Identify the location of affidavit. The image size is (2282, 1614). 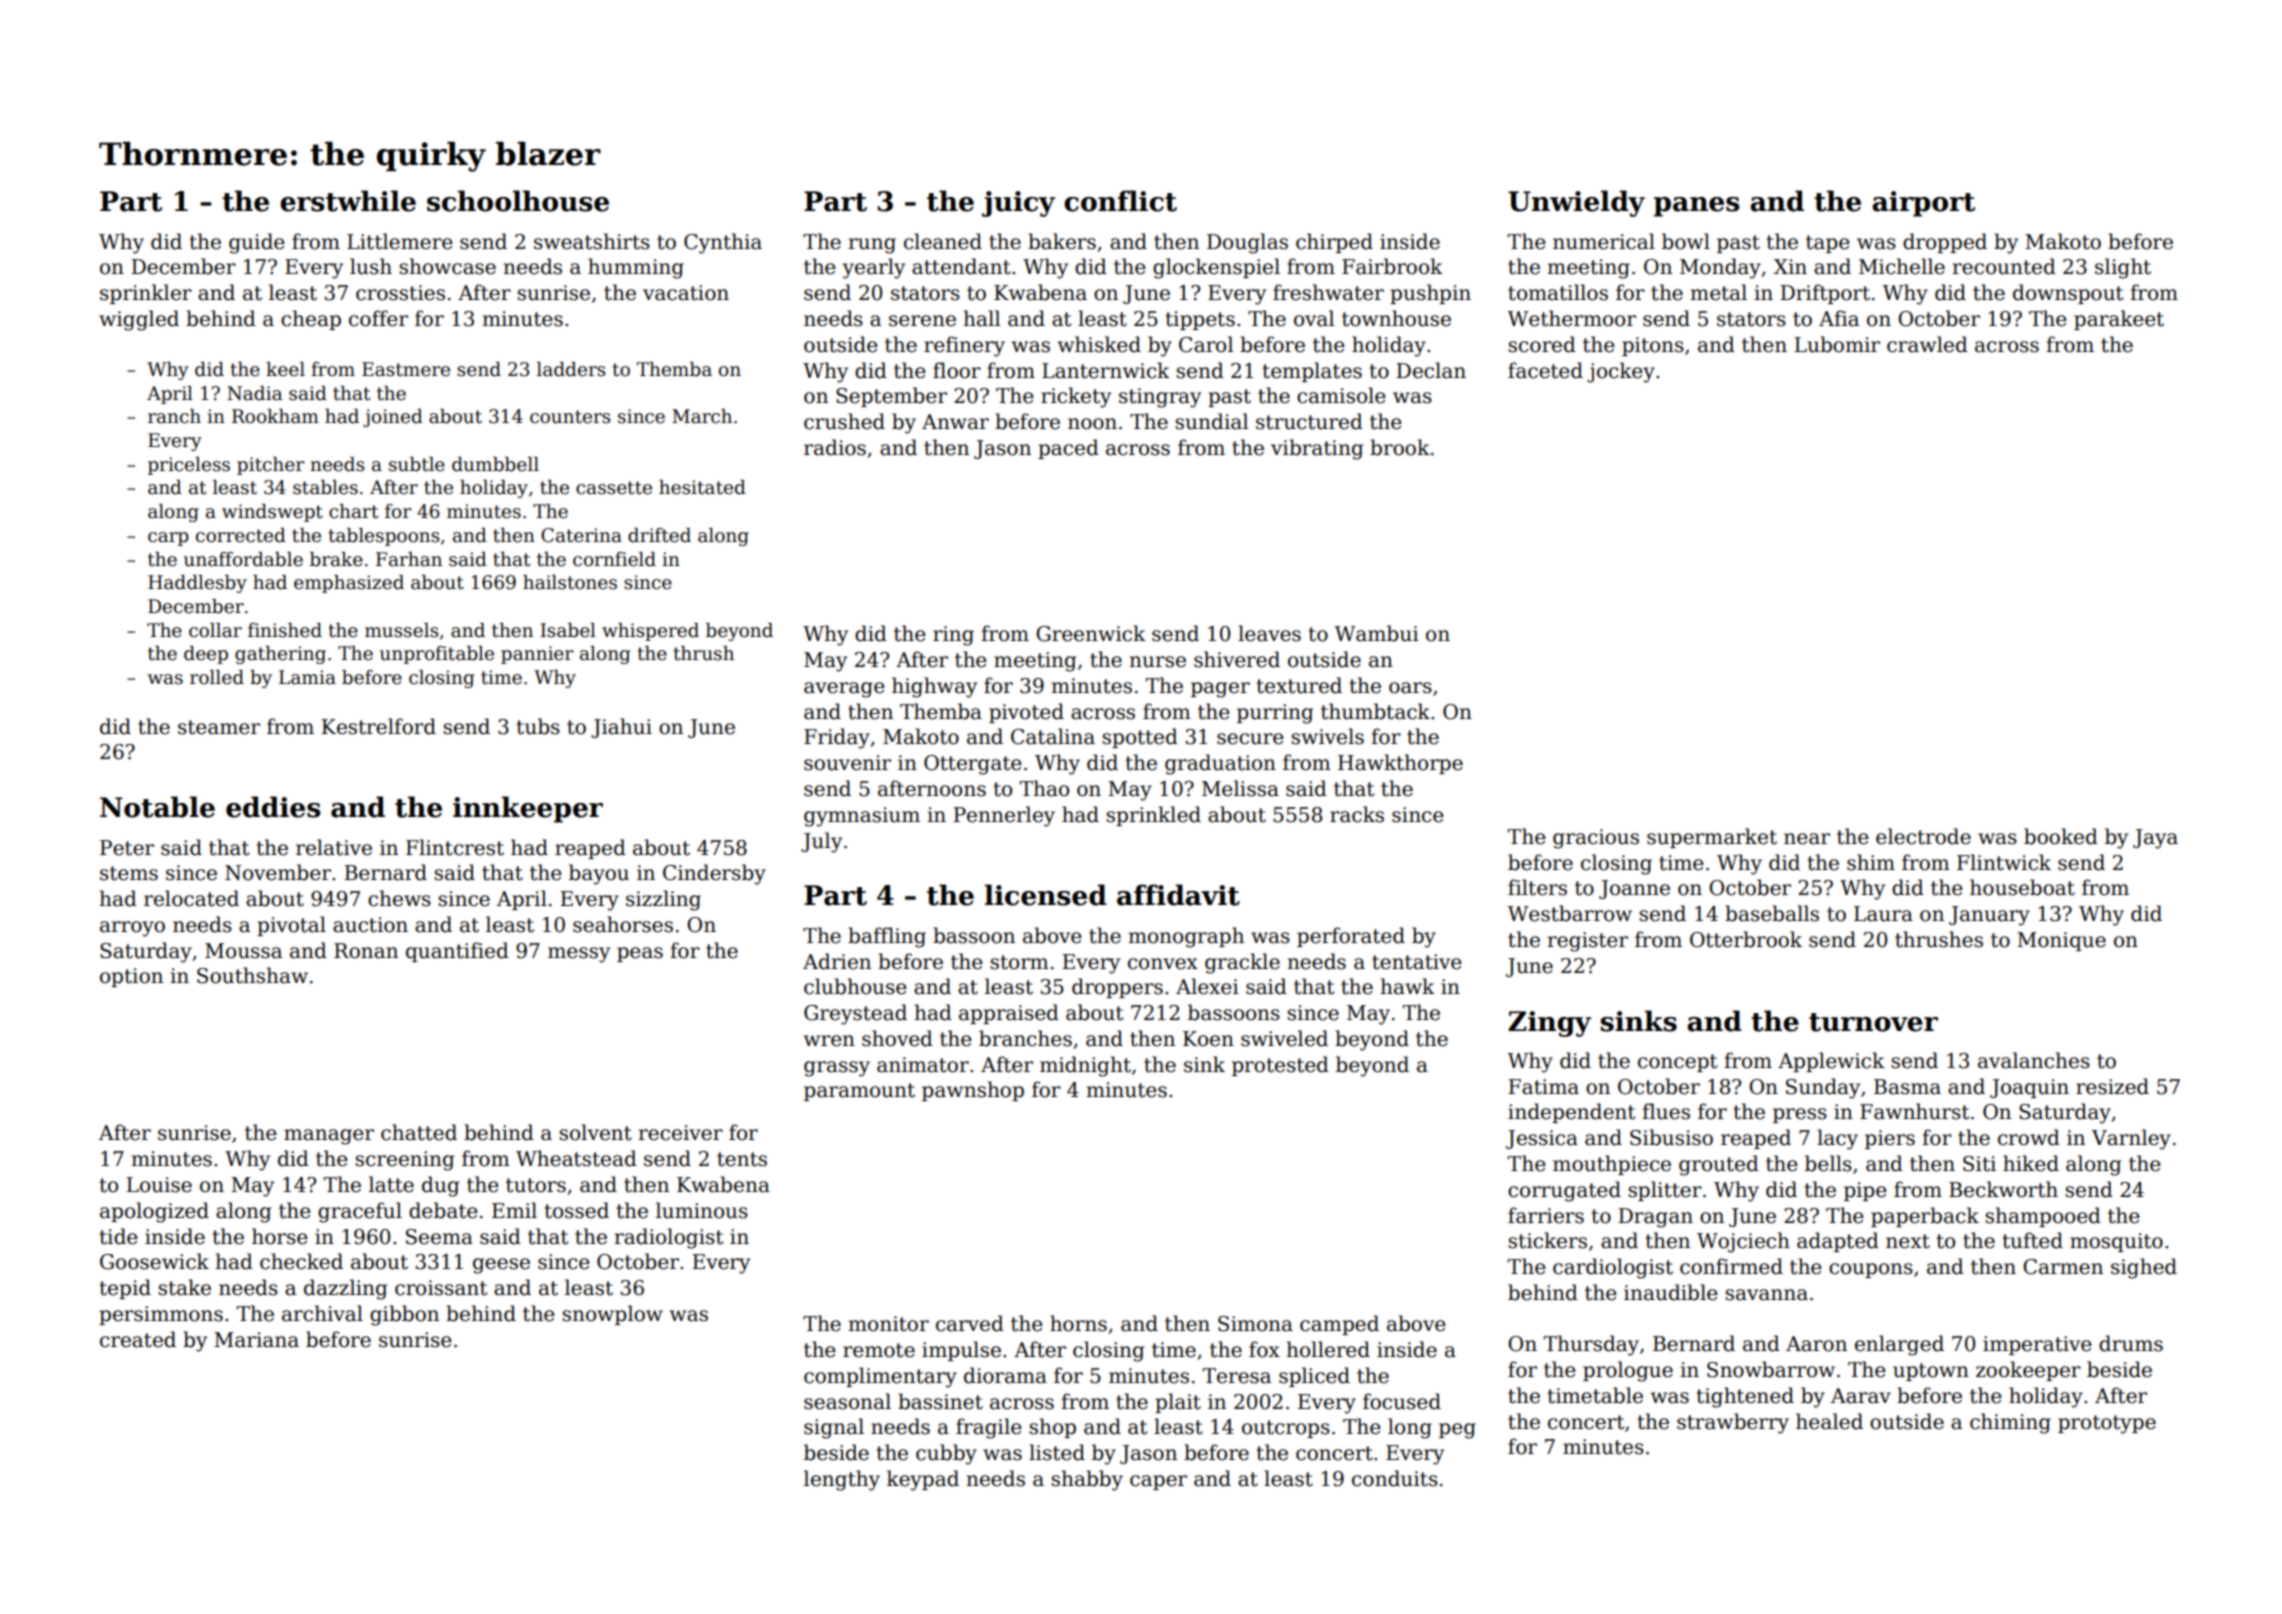
(1178, 895).
